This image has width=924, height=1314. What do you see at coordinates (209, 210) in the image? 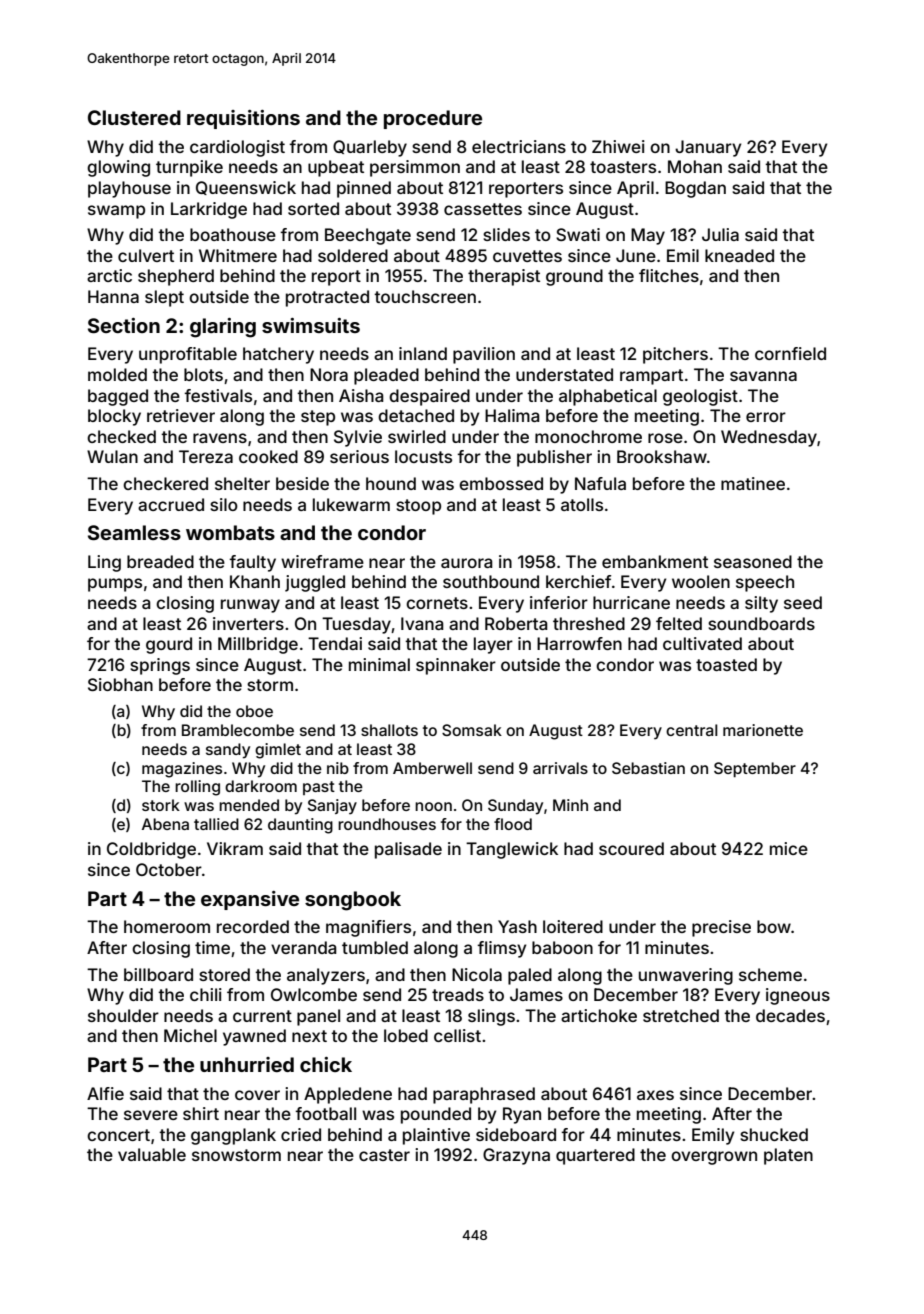
I see `Larkridge` at bounding box center [209, 210].
